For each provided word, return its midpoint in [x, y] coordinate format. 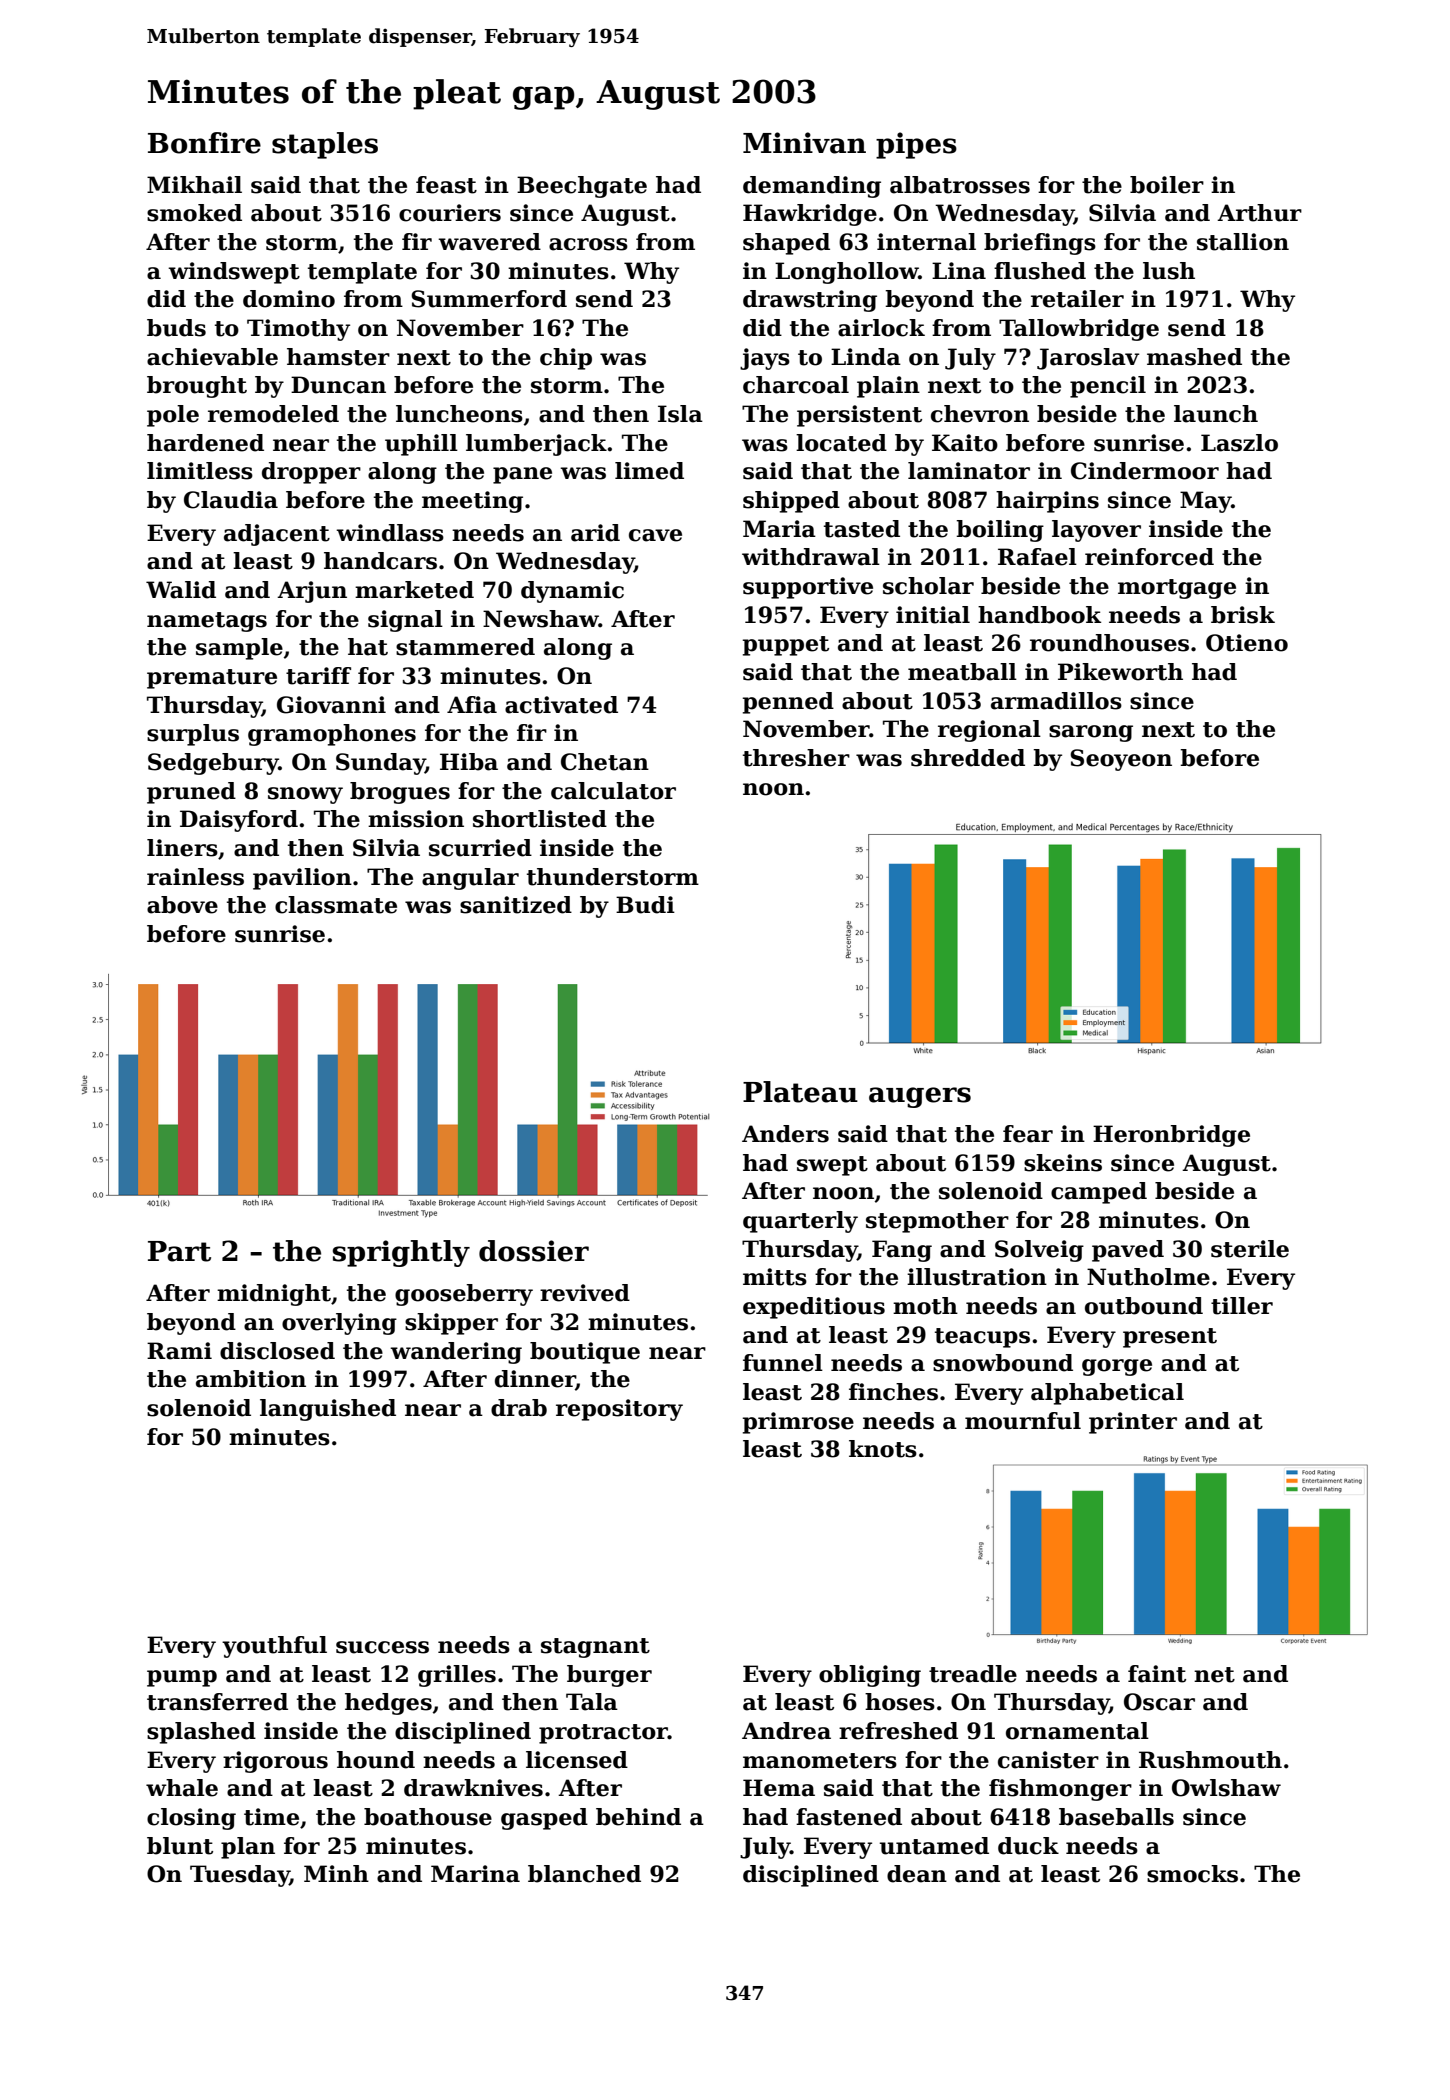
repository [619, 1410]
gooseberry [464, 1295]
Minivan [804, 143]
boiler [1167, 185]
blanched [584, 1874]
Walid [181, 590]
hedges [388, 1704]
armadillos [1056, 701]
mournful [1023, 1421]
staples [325, 145]
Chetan [605, 762]
